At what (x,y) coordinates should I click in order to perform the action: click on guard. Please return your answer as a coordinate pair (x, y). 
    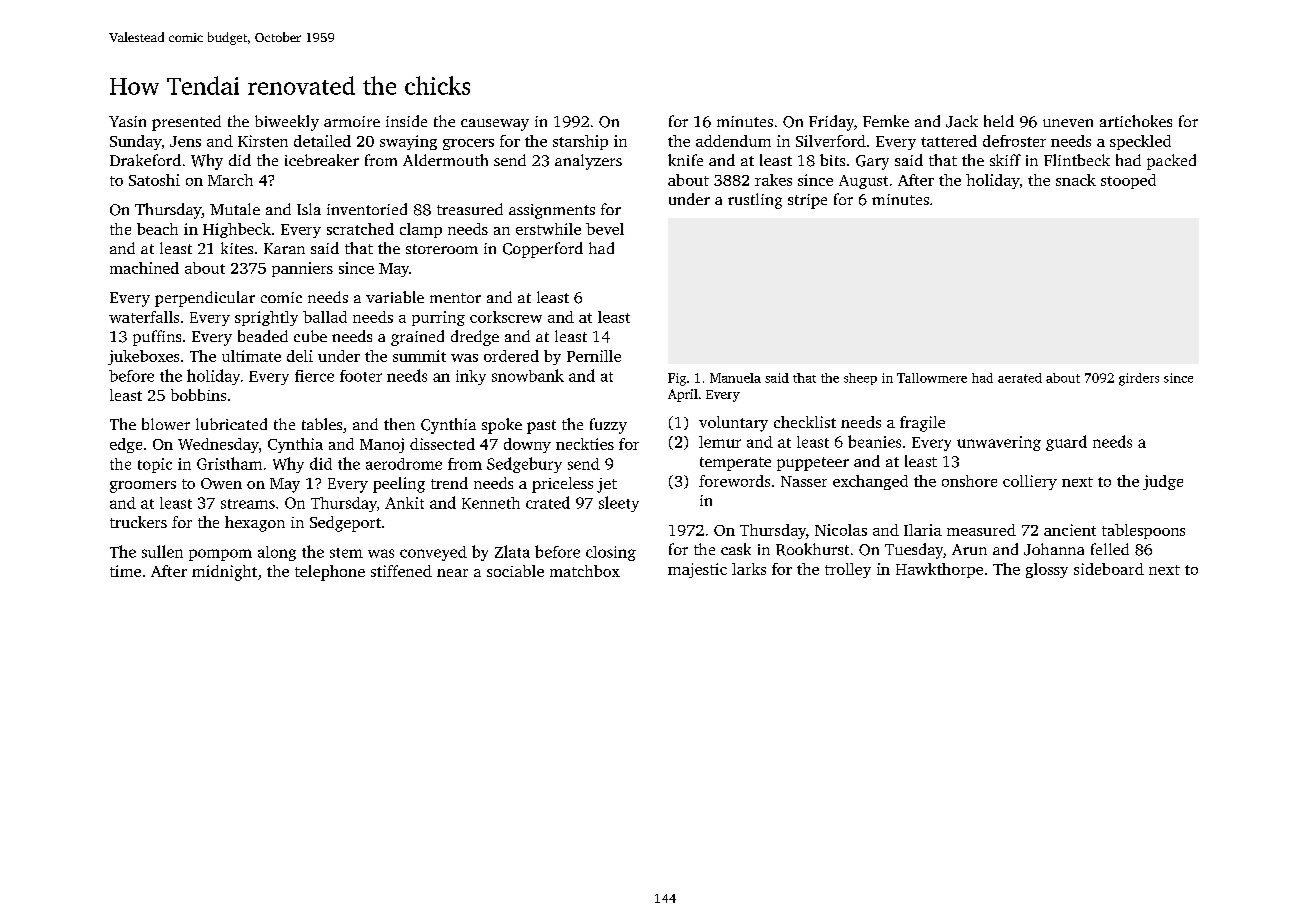
    Looking at the image, I should click on (1066, 443).
